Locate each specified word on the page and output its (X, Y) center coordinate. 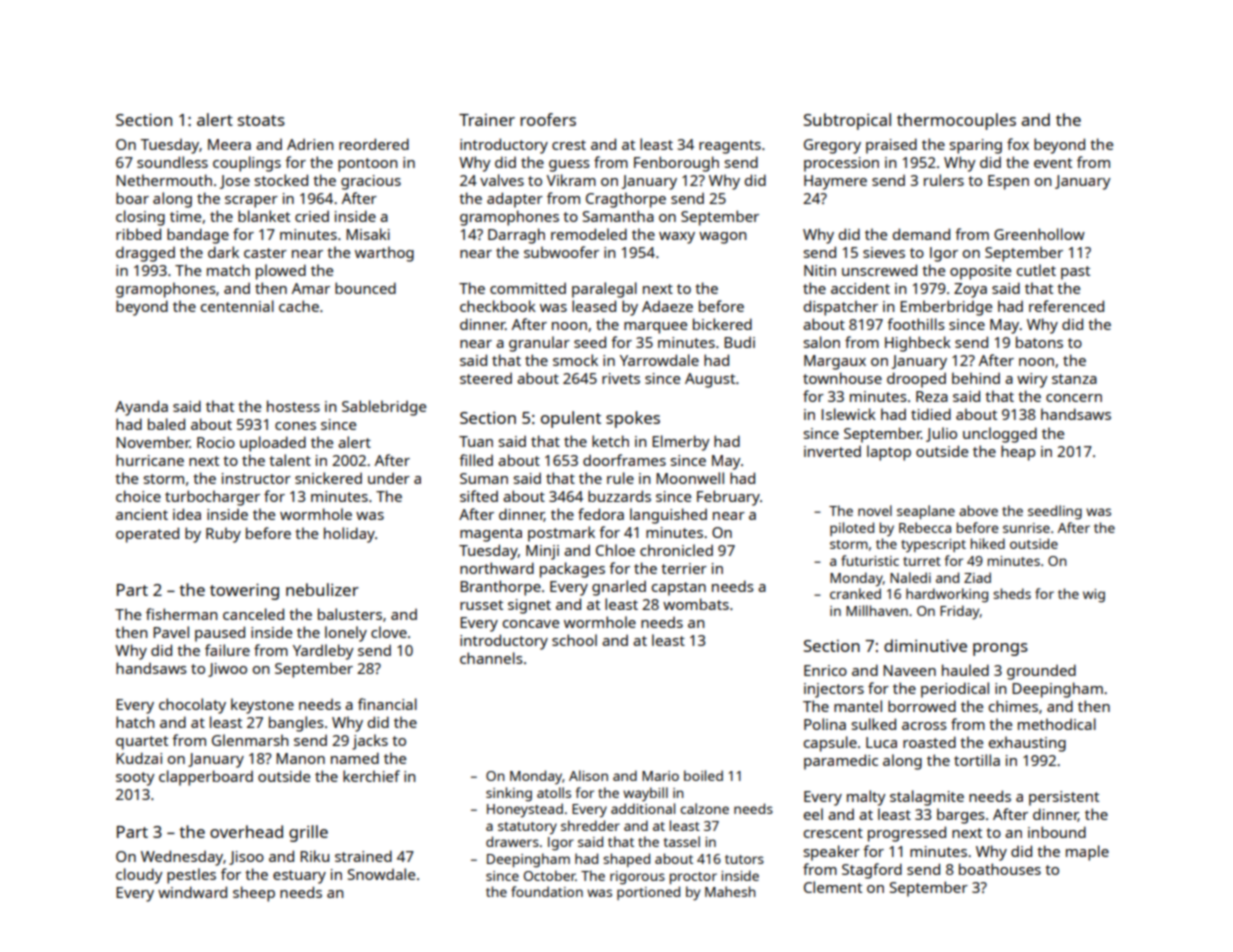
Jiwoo (227, 670)
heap (1018, 453)
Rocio (216, 442)
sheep (254, 894)
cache (299, 306)
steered (486, 378)
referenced (1066, 306)
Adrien (310, 144)
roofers (548, 119)
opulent (571, 419)
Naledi (910, 577)
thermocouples (956, 121)
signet (529, 606)
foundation (547, 891)
